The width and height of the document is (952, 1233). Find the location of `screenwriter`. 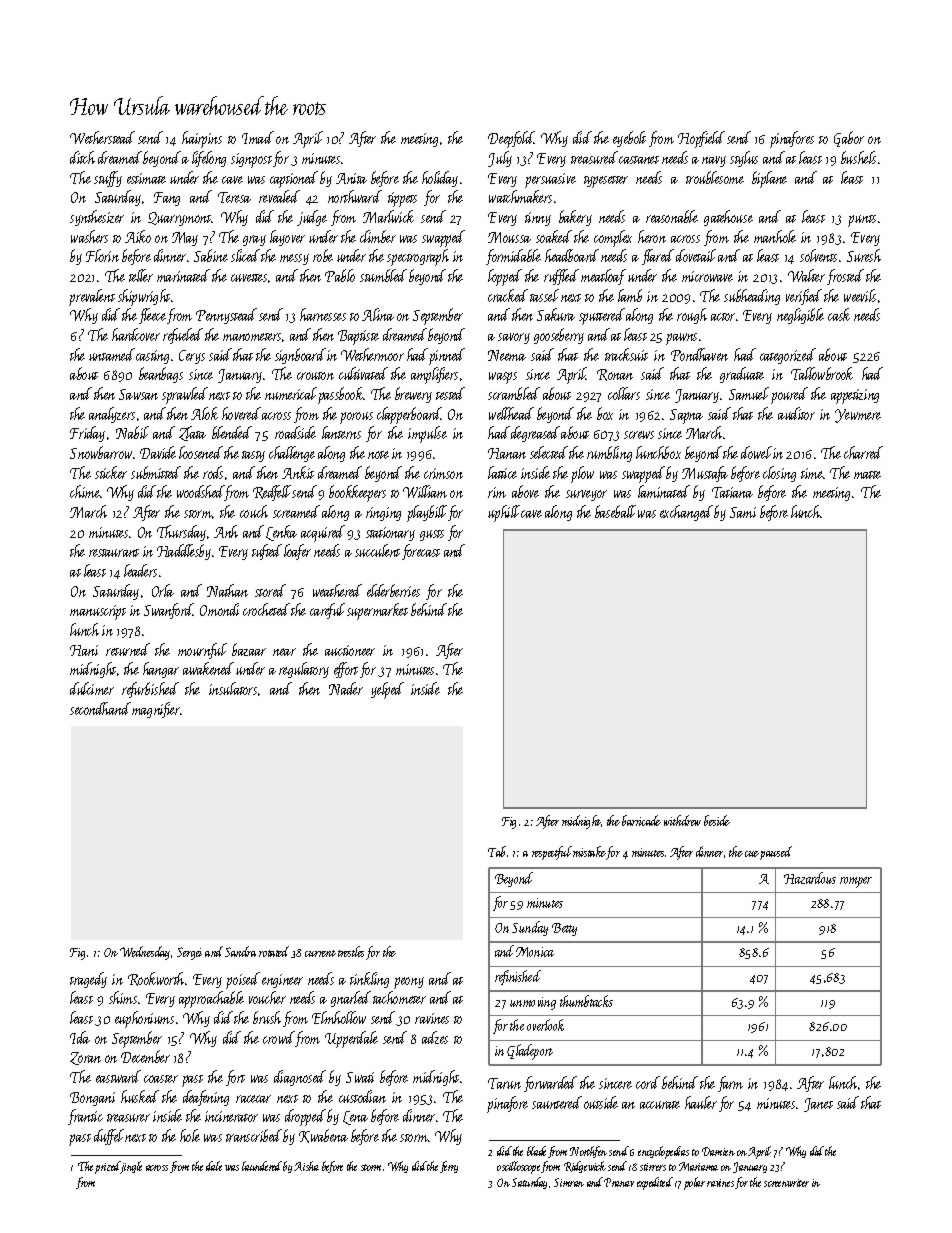

screenwriter is located at coordinates (786, 1183).
